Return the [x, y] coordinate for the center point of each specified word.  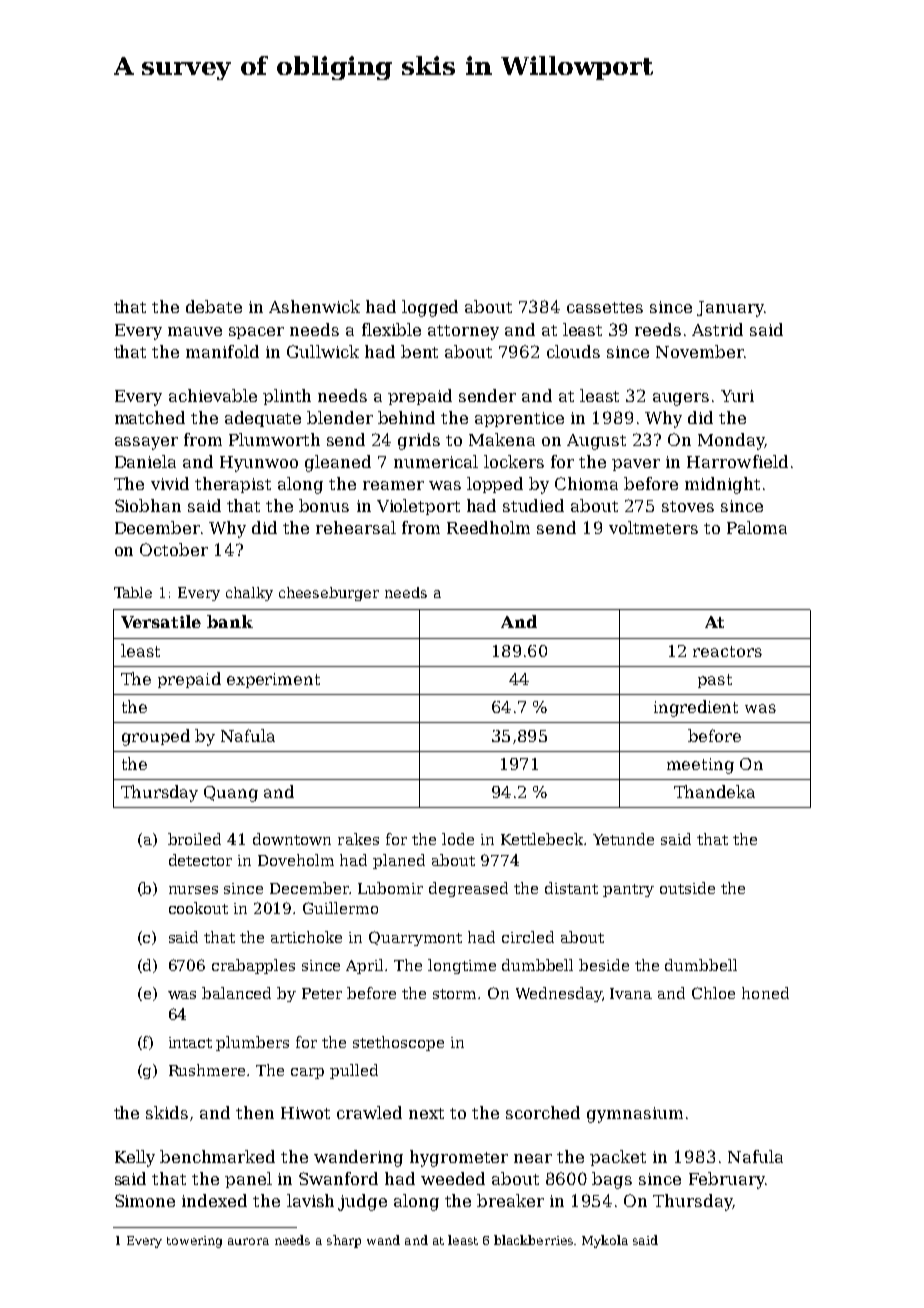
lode [458, 839]
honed [765, 993]
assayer [146, 443]
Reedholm [488, 527]
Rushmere [207, 1070]
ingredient [696, 708]
